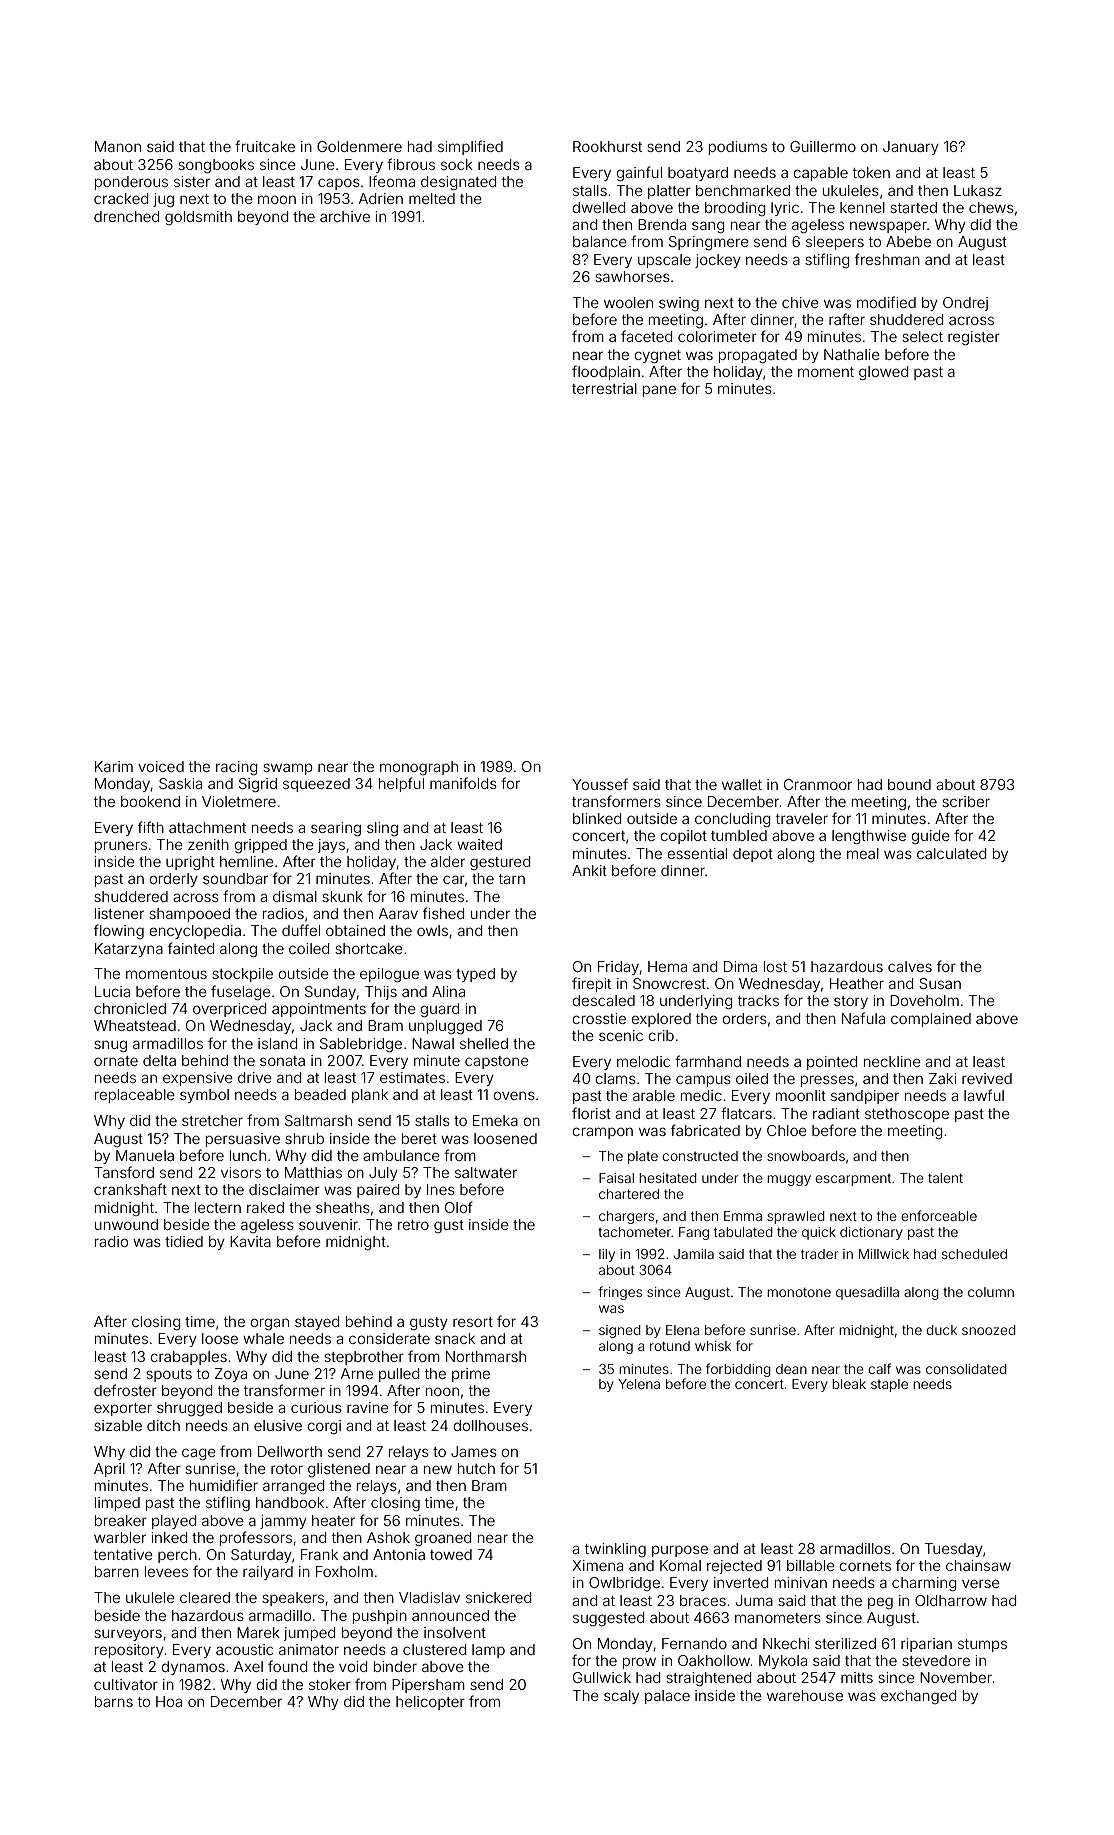 The width and height of the image is (1114, 1835). I want to click on Hoa, so click(169, 1701).
